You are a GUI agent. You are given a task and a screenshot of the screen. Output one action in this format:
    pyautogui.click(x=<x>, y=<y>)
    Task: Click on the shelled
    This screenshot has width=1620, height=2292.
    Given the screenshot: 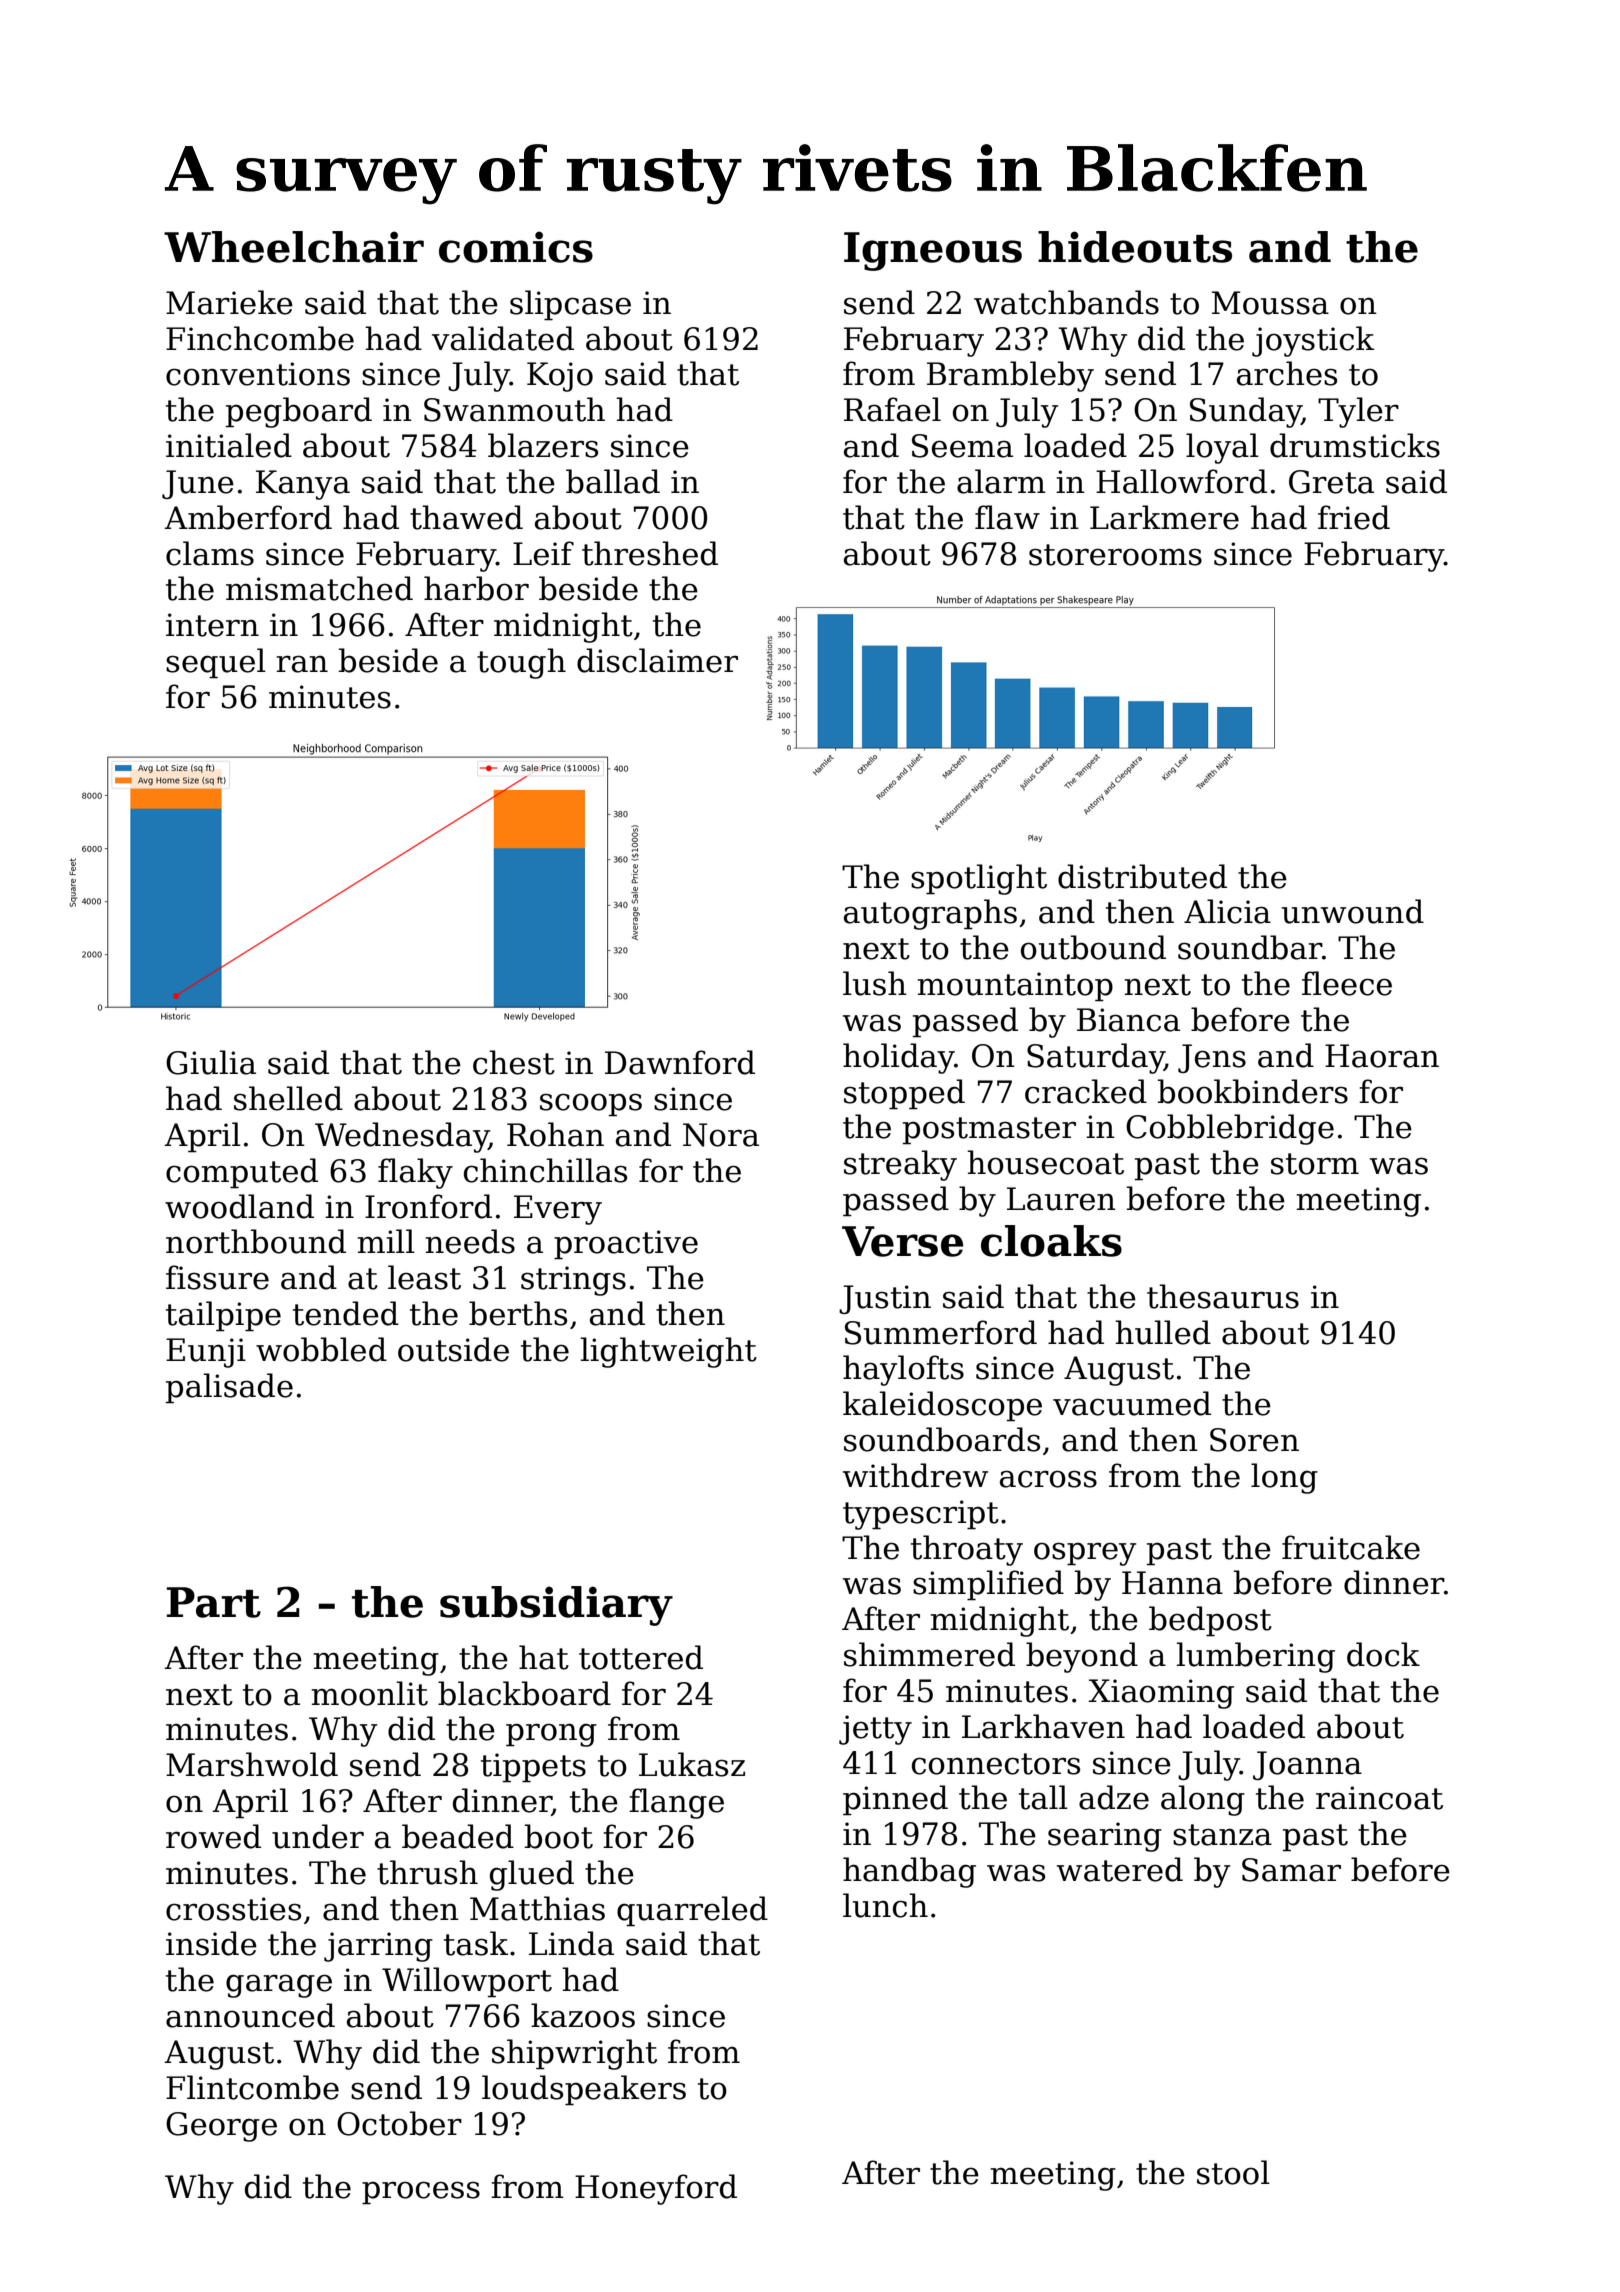 What is the action you would take?
    pyautogui.click(x=288, y=1098)
